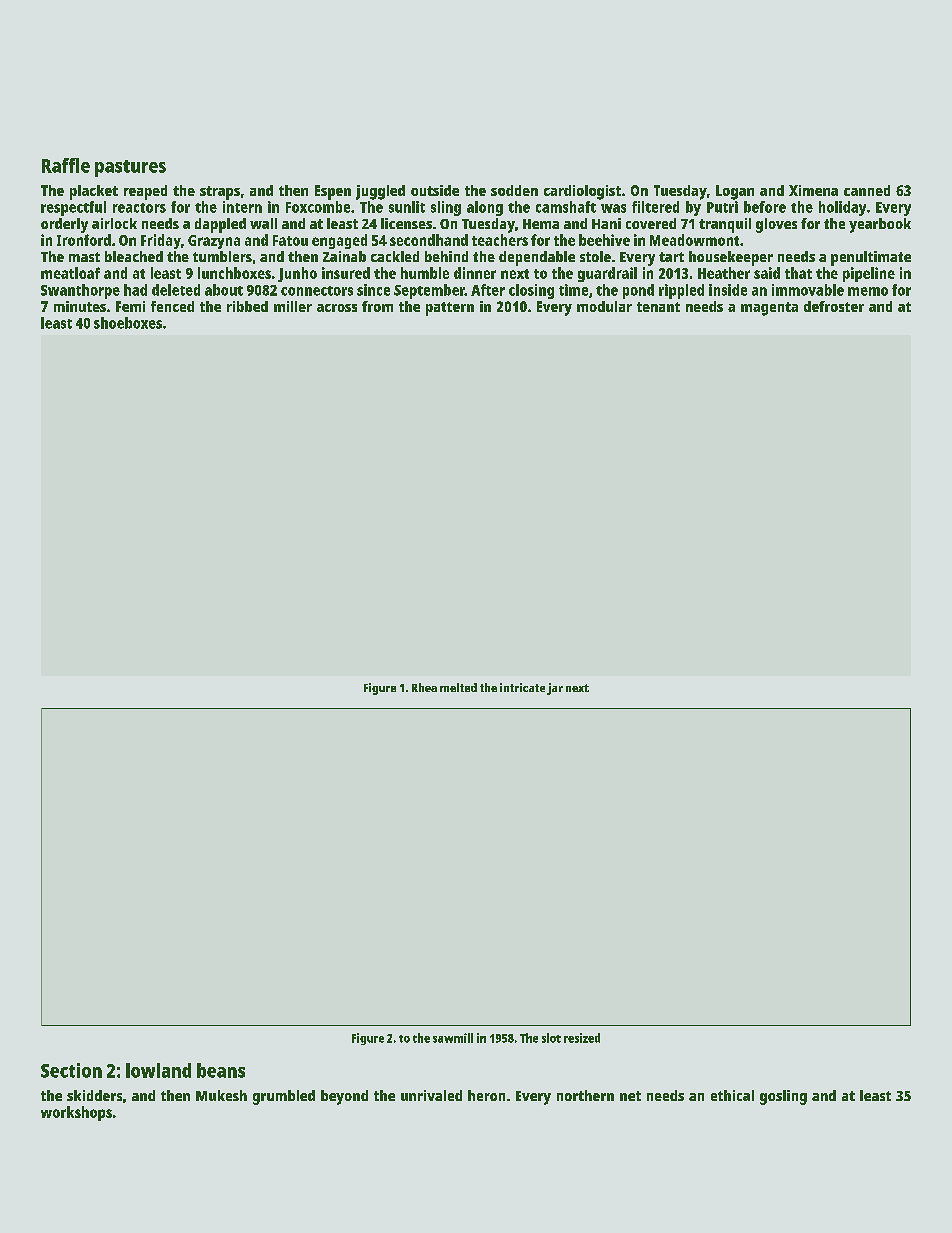 This screenshot has height=1233, width=952. I want to click on jar, so click(555, 689).
